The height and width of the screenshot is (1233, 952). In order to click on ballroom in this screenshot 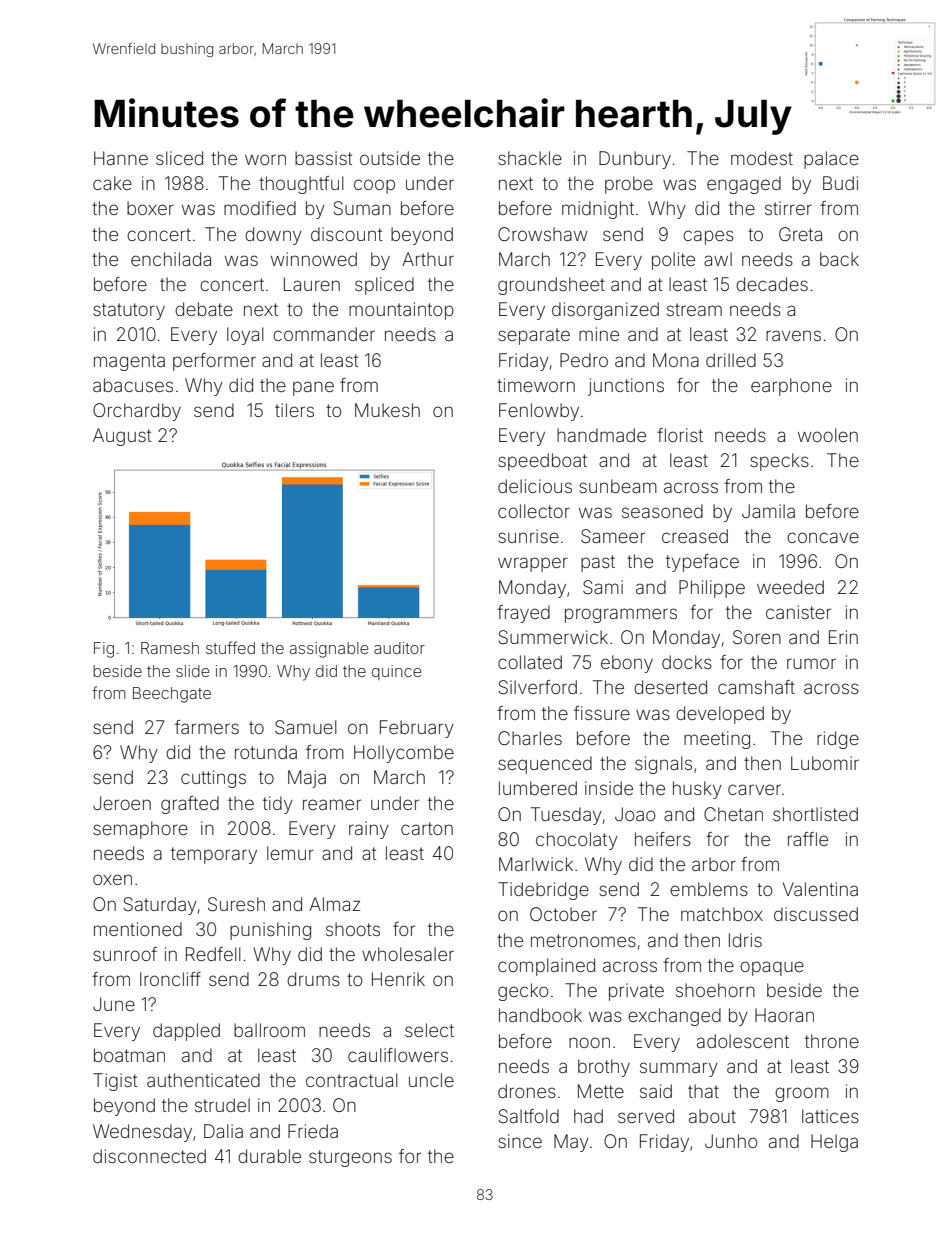, I will do `click(269, 1030)`.
